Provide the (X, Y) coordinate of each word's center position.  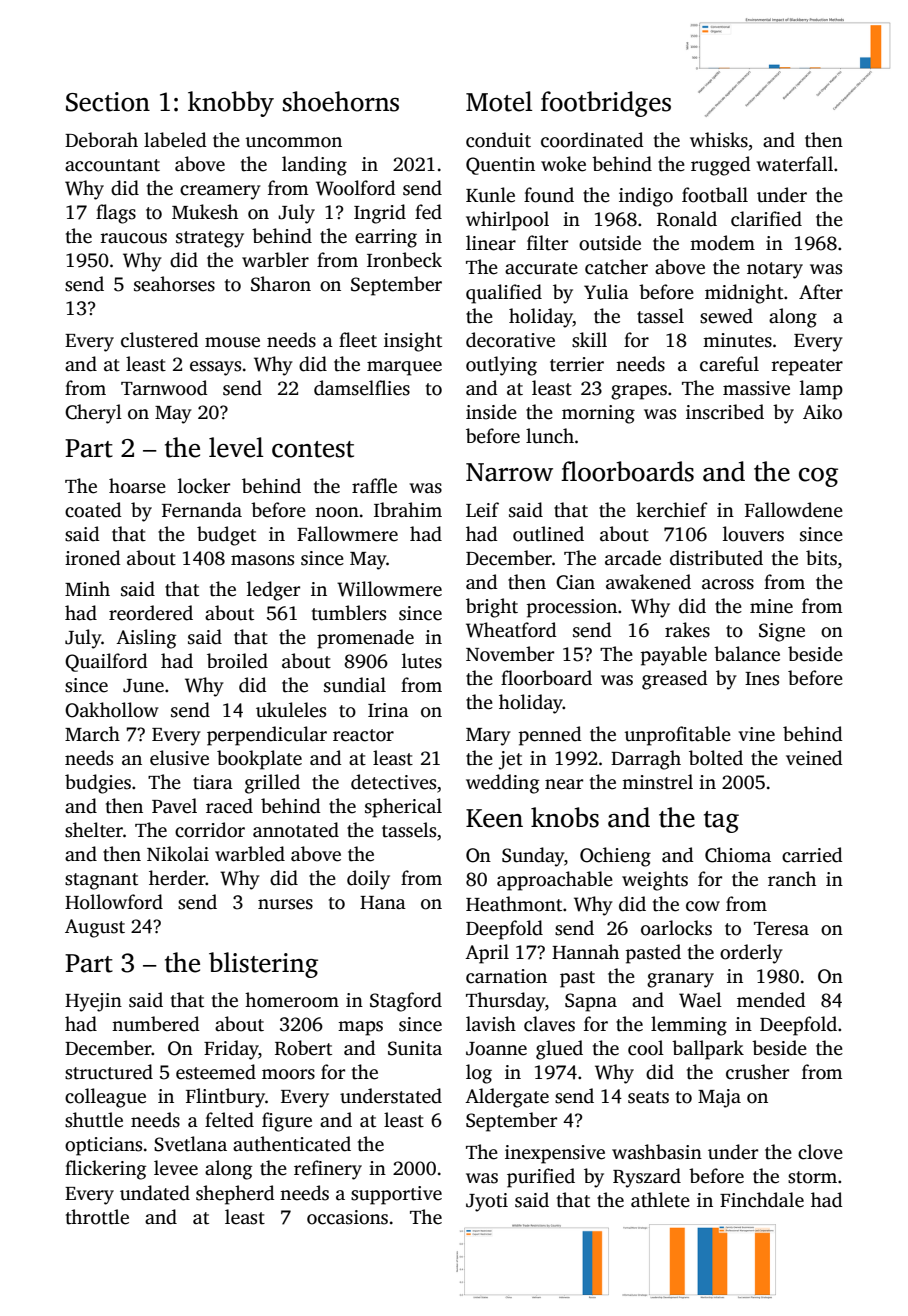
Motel (499, 101)
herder (177, 878)
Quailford (106, 662)
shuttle (94, 1120)
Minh (87, 588)
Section (108, 102)
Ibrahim (408, 510)
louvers (753, 534)
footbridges (606, 104)
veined (814, 758)
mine (771, 606)
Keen (494, 818)
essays (215, 368)
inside (491, 412)
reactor (363, 735)
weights (655, 881)
